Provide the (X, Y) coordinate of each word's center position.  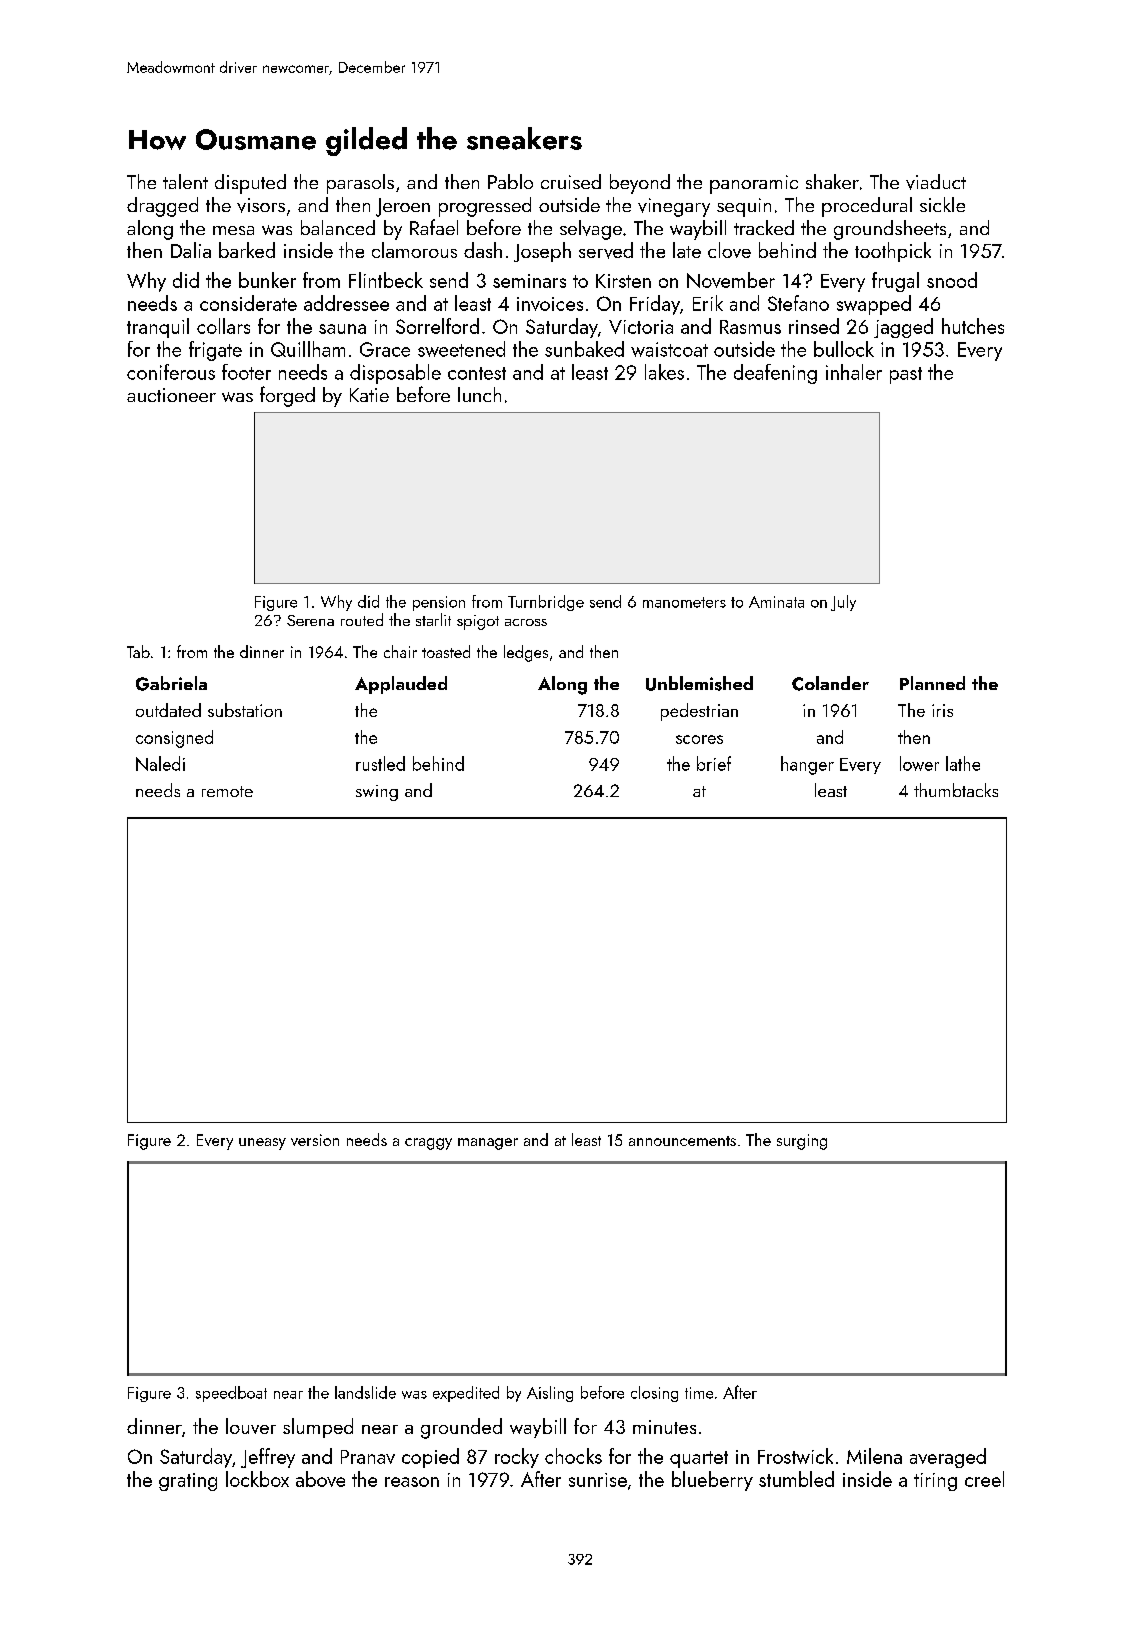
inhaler (854, 372)
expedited (466, 1394)
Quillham (308, 349)
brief (714, 763)
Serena (310, 620)
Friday (655, 305)
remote (227, 791)
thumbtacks (956, 790)
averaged (948, 1458)
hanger (807, 765)
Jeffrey (268, 1458)
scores (699, 739)
